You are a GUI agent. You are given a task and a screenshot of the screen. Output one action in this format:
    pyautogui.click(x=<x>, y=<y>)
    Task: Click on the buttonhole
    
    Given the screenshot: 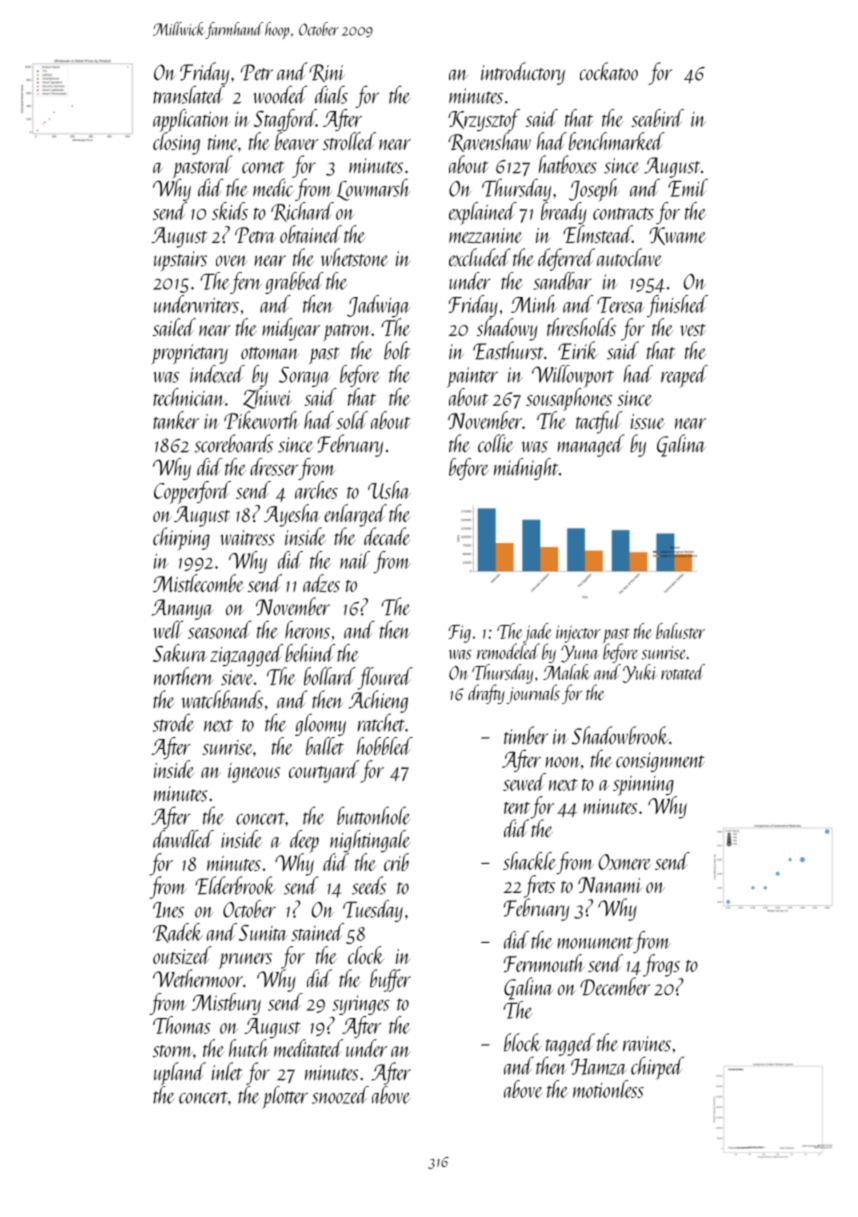 What is the action you would take?
    pyautogui.click(x=373, y=815)
